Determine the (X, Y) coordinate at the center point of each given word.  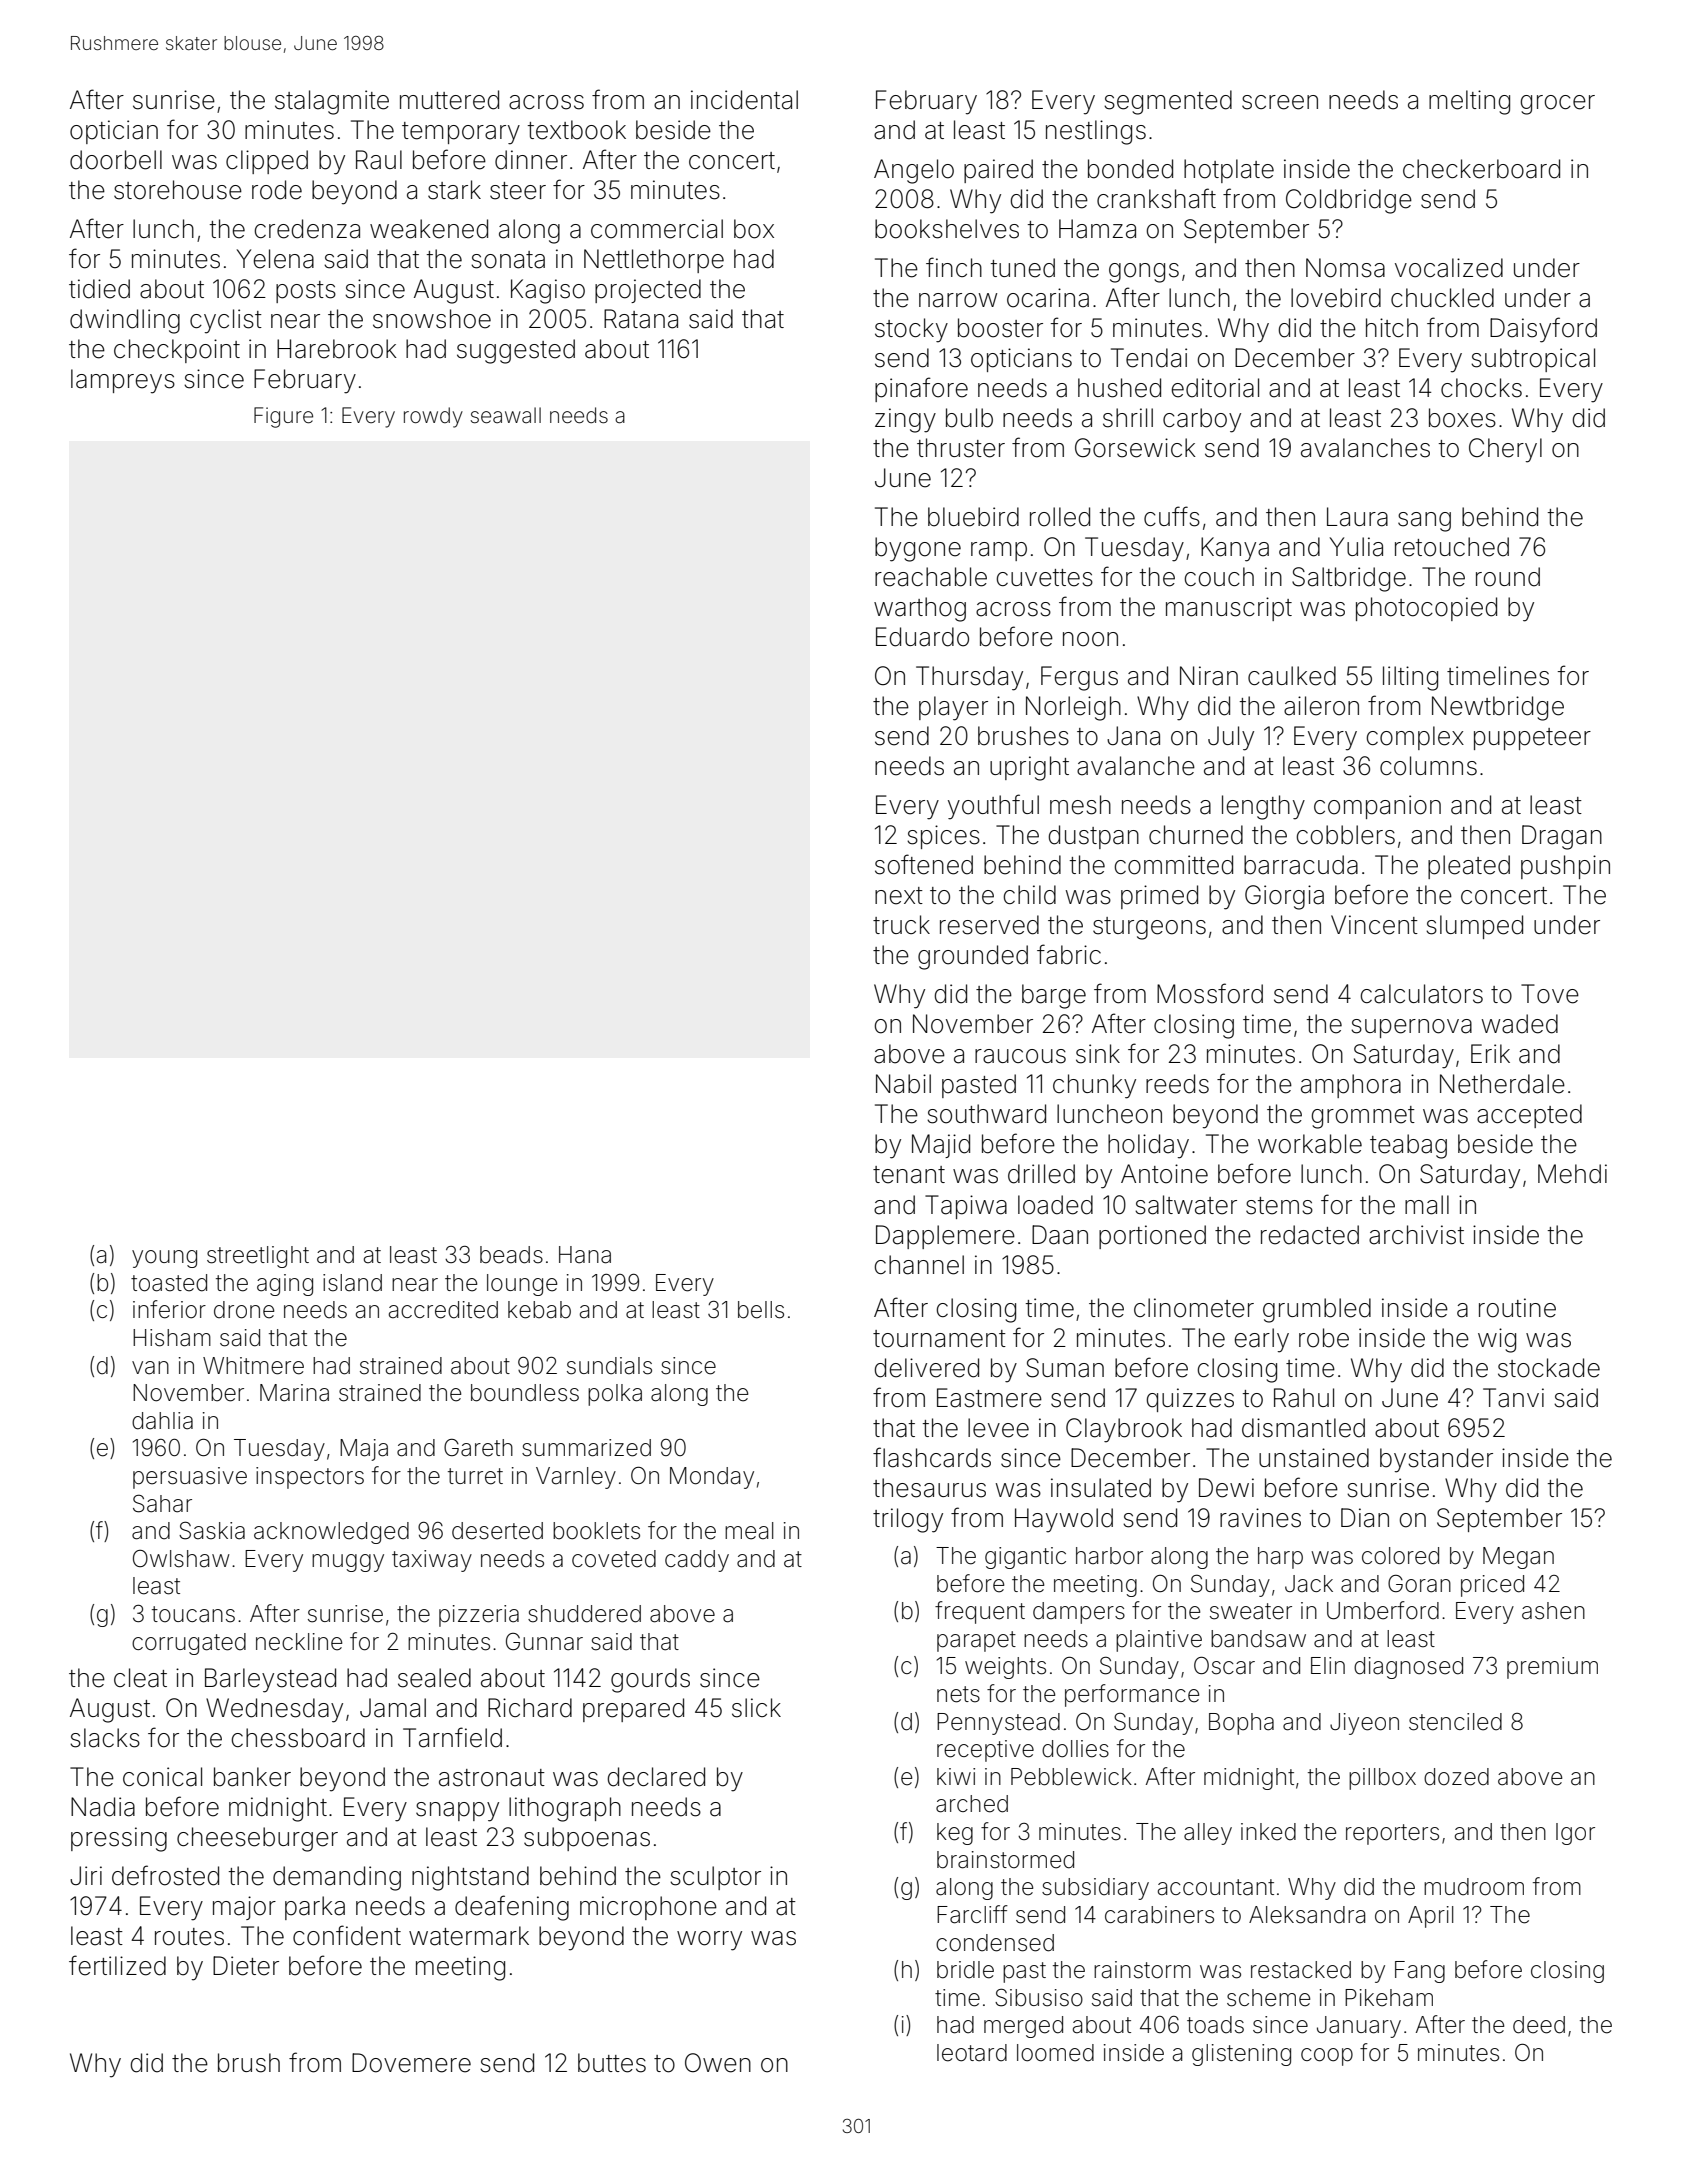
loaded (1055, 1205)
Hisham (172, 1338)
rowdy (433, 417)
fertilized (117, 1965)
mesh (1080, 805)
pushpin (1565, 867)
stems (1279, 1206)
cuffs (1172, 516)
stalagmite (332, 102)
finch (954, 267)
